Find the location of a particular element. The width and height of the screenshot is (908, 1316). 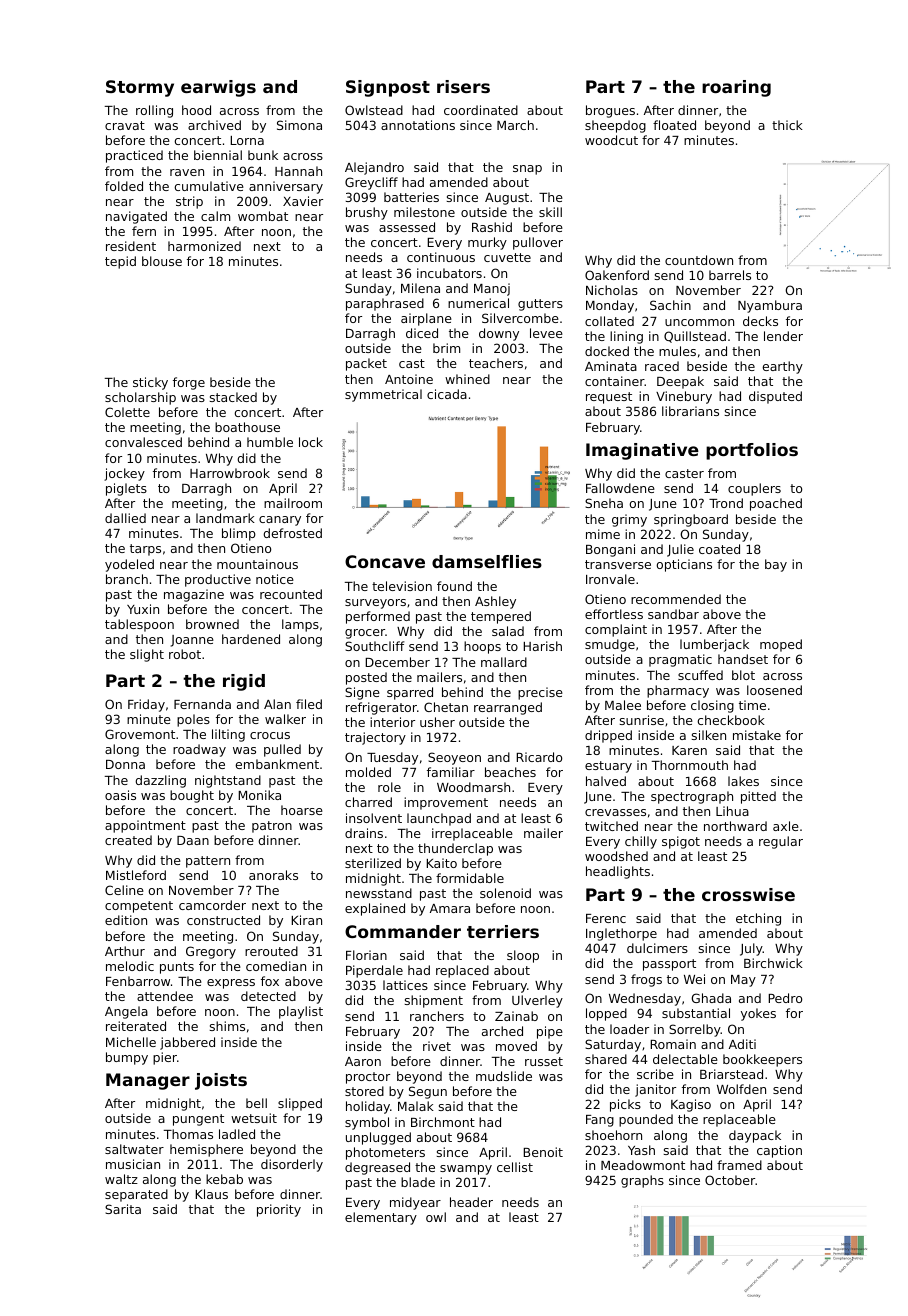

countdown is located at coordinates (699, 260).
